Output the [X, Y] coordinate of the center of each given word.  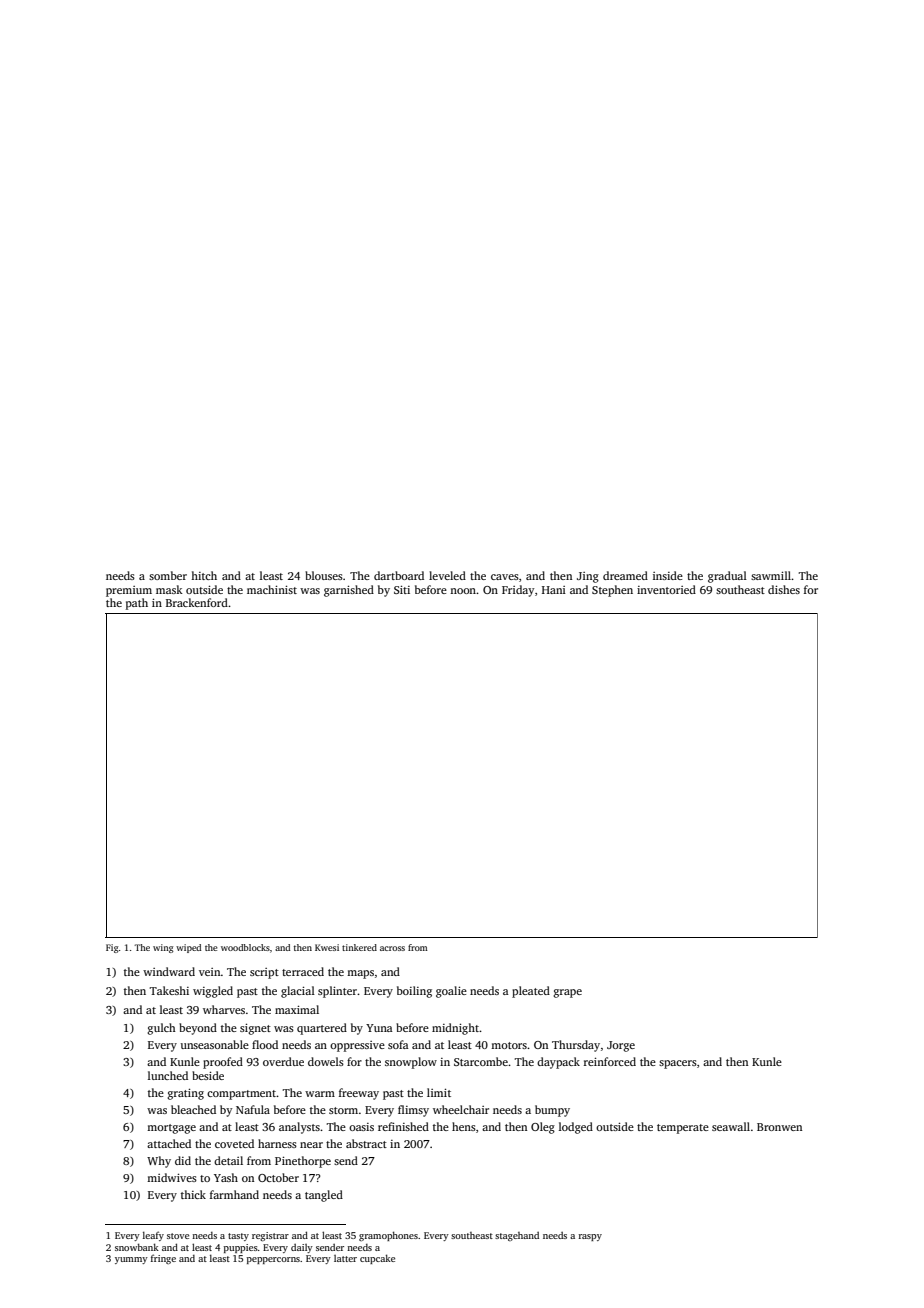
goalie [451, 992]
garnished [349, 591]
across [392, 948]
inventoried [666, 589]
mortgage [171, 1129]
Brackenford [197, 602]
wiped [188, 948]
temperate [683, 1129]
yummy [131, 1260]
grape [567, 993]
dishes [784, 589]
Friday [518, 591]
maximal [297, 1009]
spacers [678, 1064]
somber [168, 575]
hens [464, 1126]
